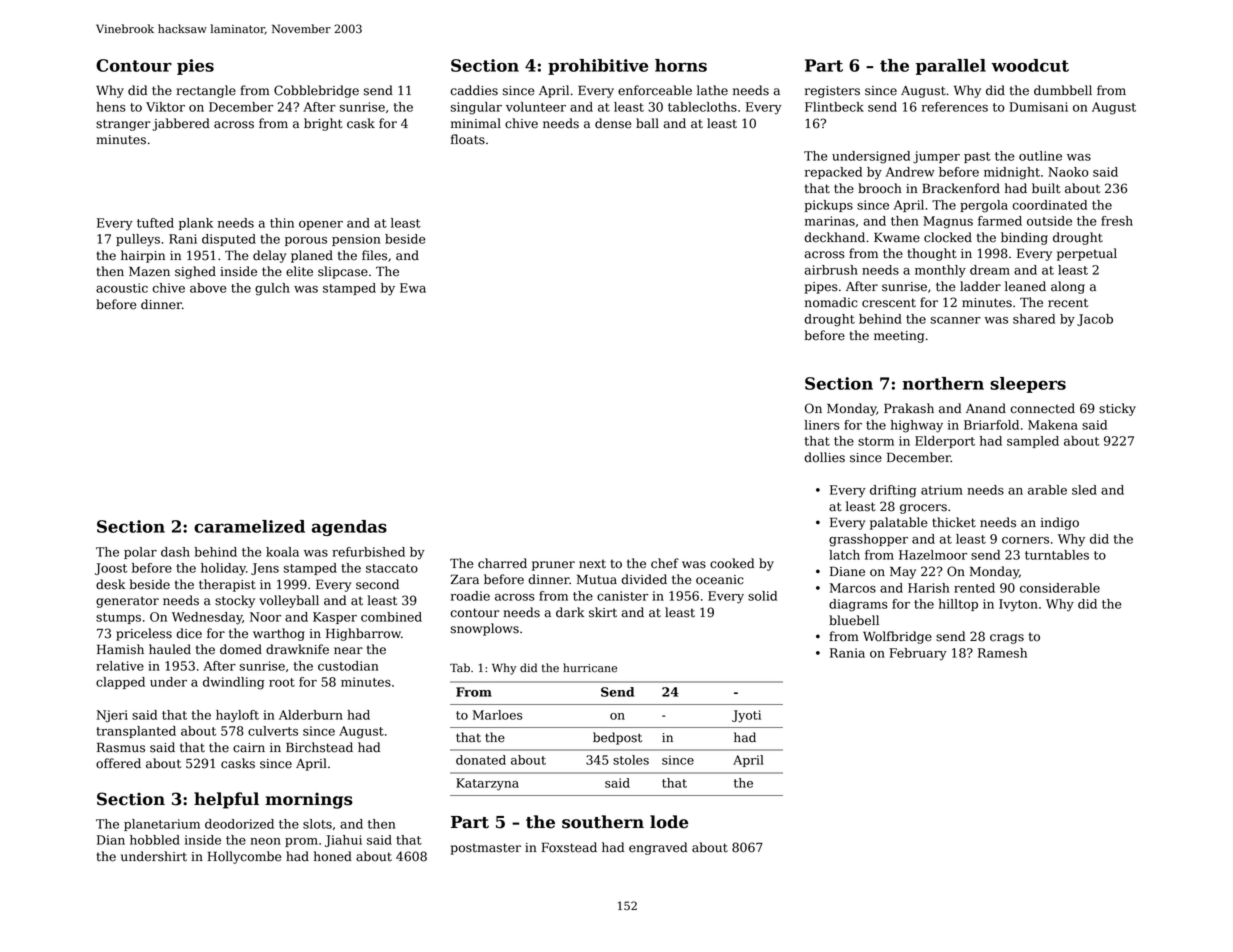 The image size is (1233, 952). I want to click on therapist, so click(227, 585).
